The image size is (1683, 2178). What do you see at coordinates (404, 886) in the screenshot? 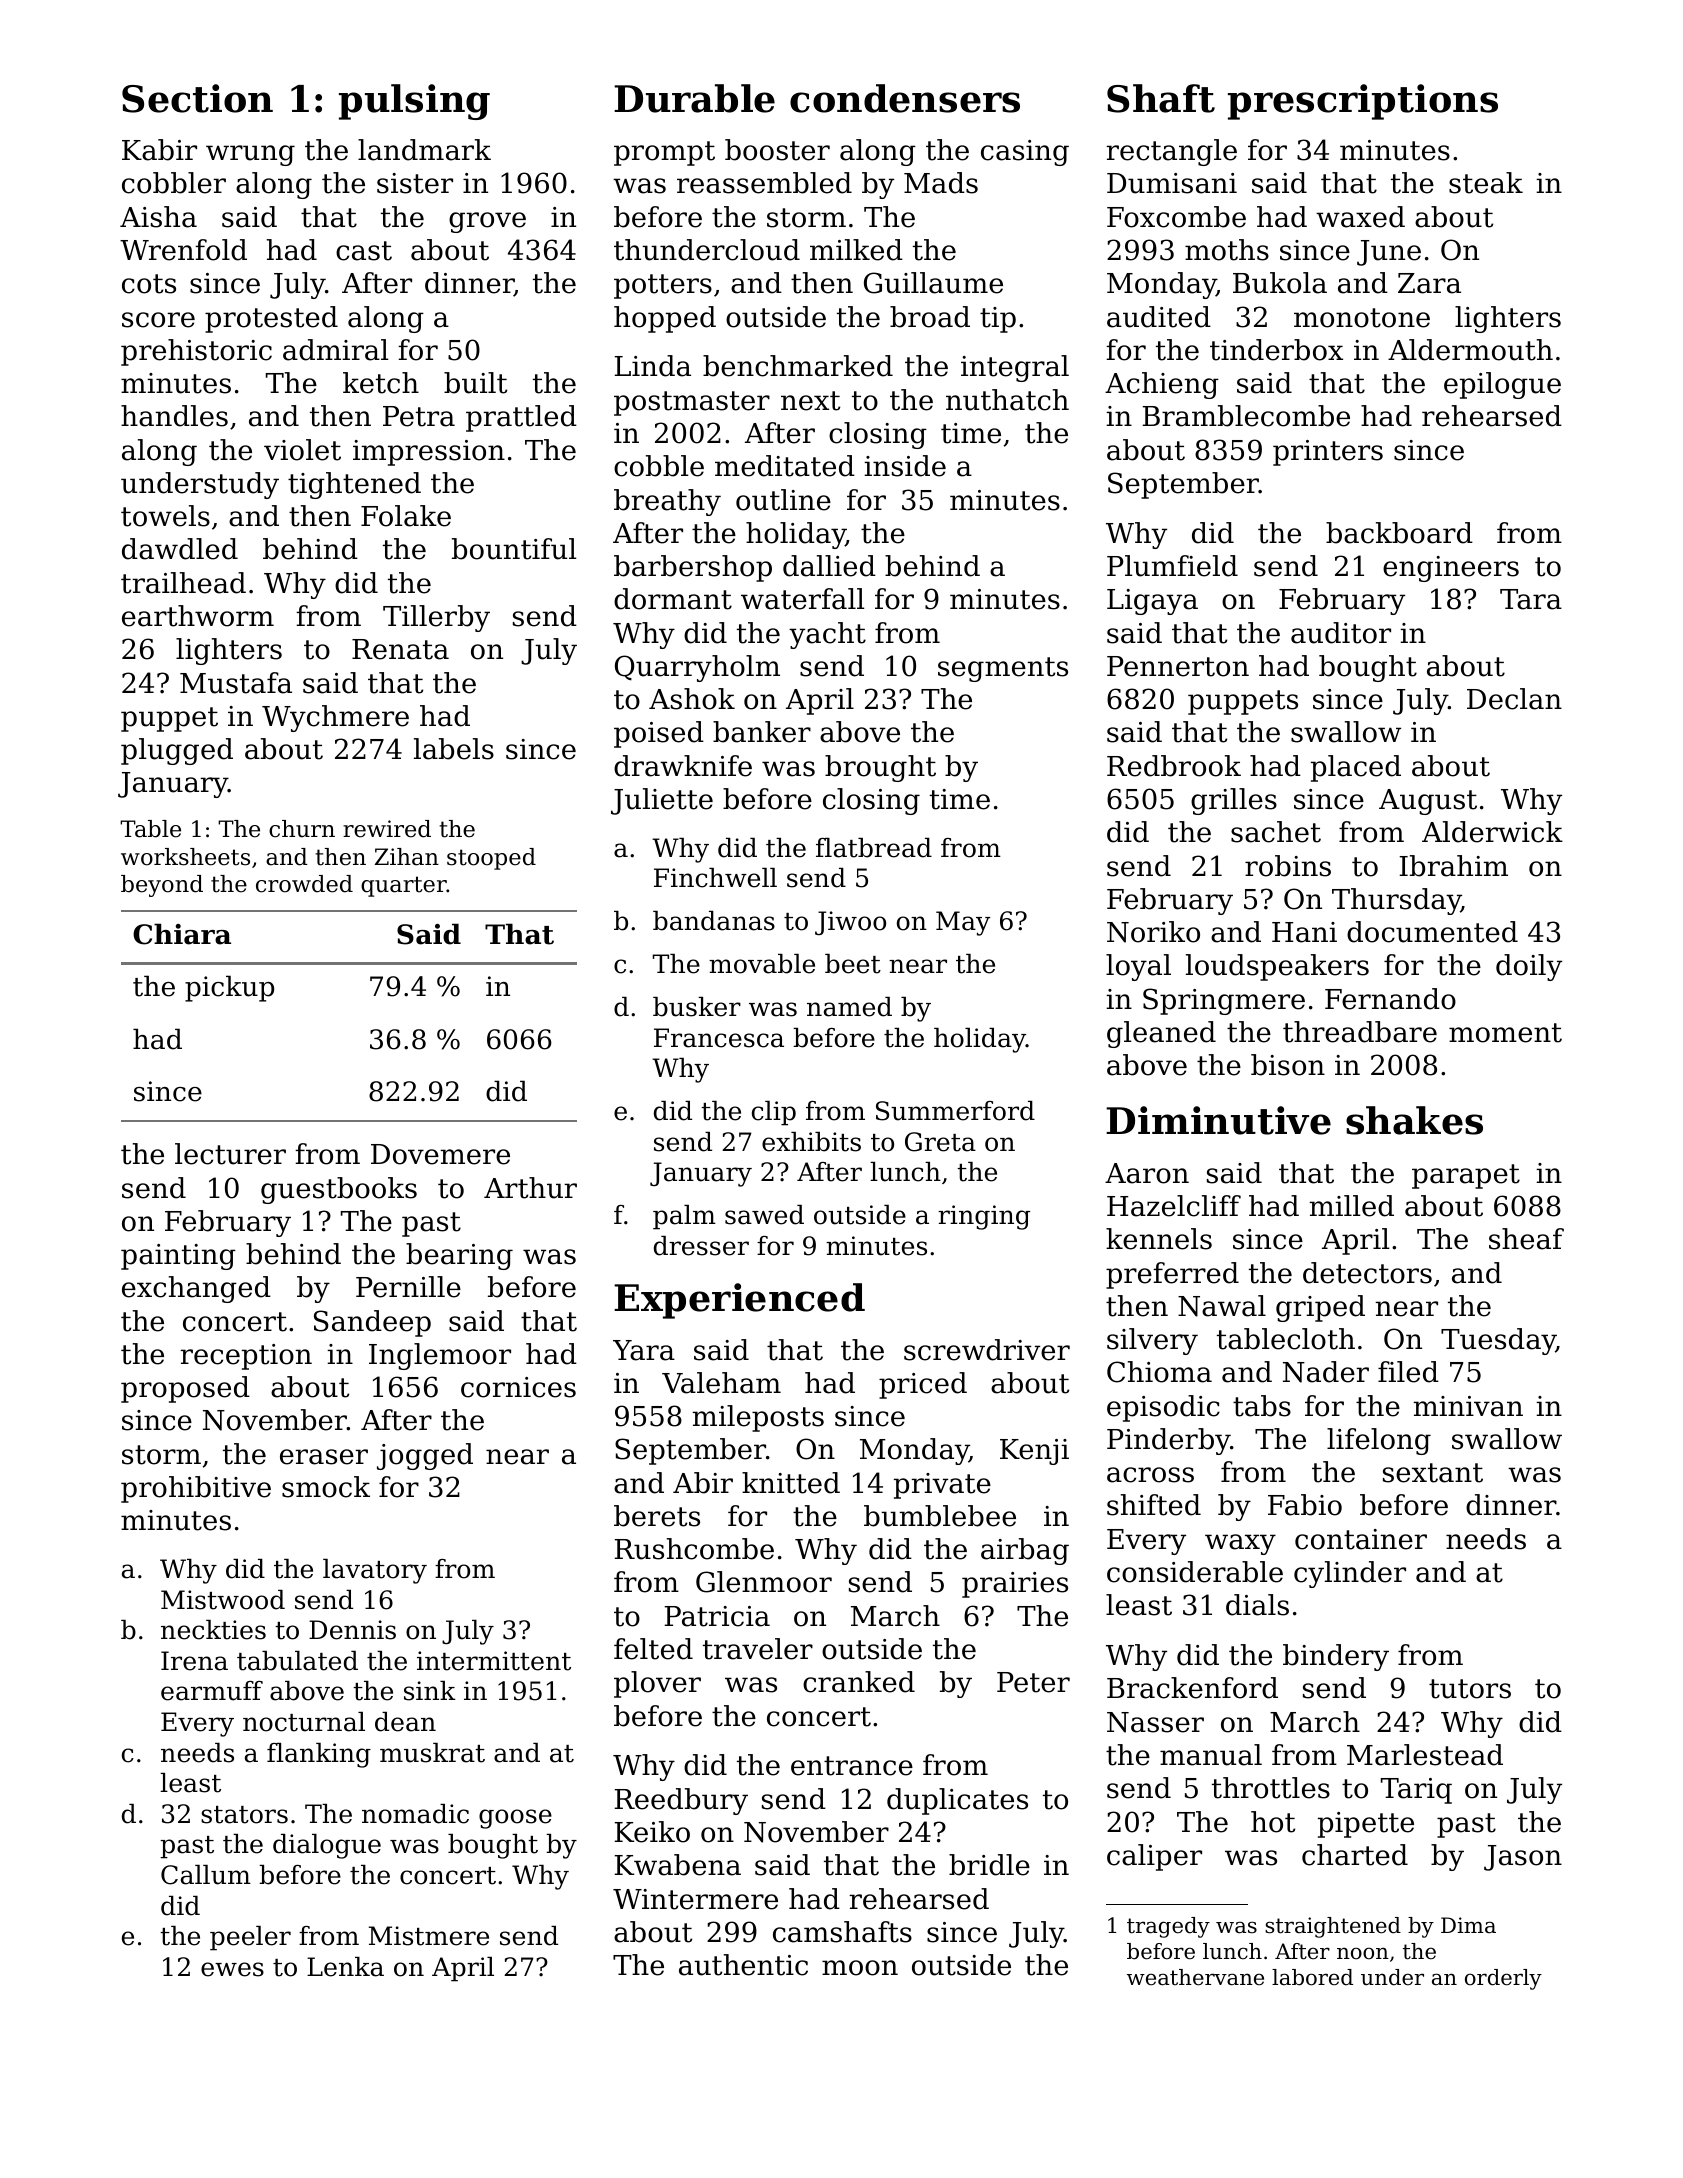
I see `quarter` at bounding box center [404, 886].
